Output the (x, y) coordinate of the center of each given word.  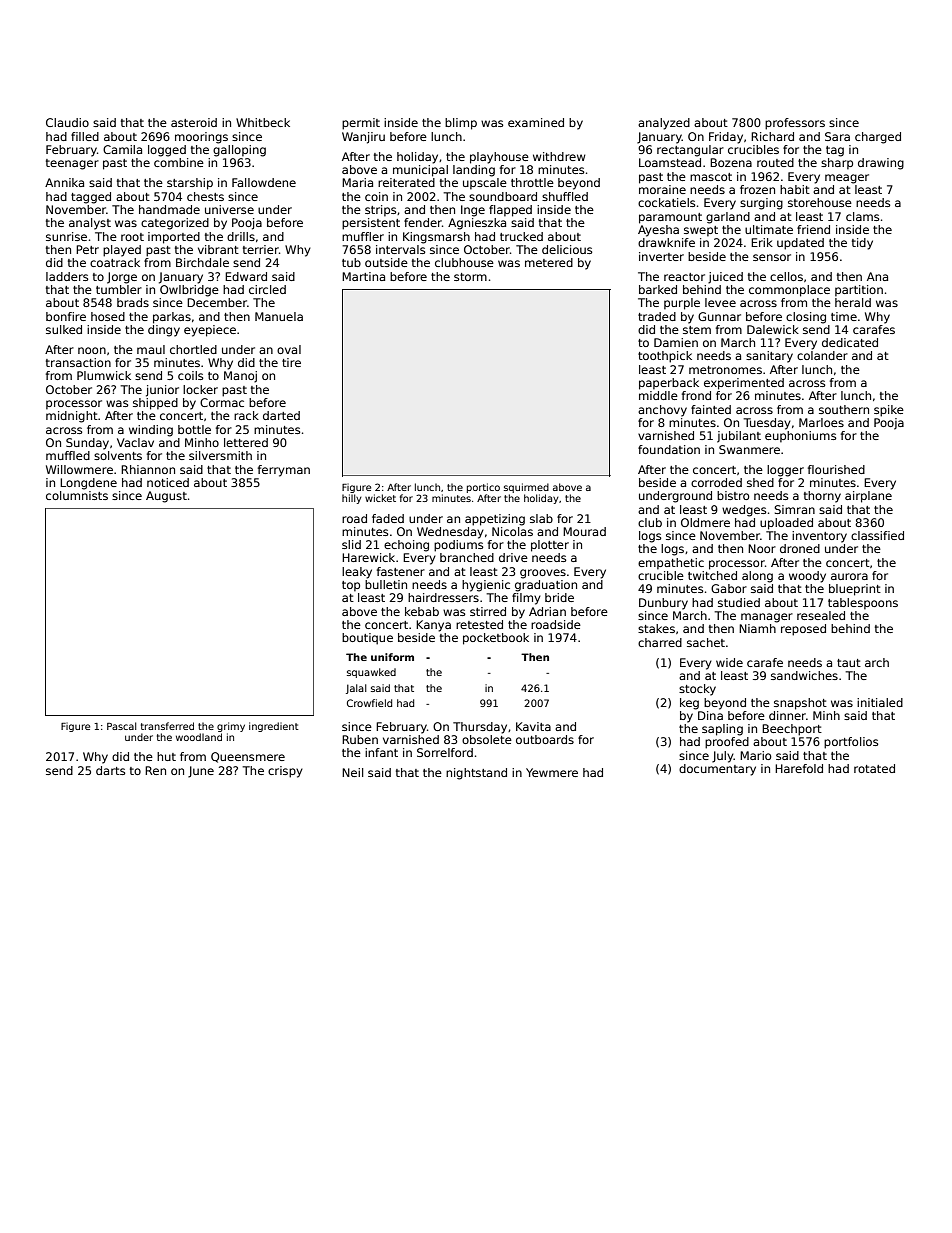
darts (110, 770)
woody (807, 577)
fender (423, 222)
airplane (868, 497)
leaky (357, 573)
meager (847, 179)
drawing (881, 164)
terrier (261, 249)
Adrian (547, 611)
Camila (122, 149)
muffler (363, 236)
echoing (406, 546)
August (166, 497)
